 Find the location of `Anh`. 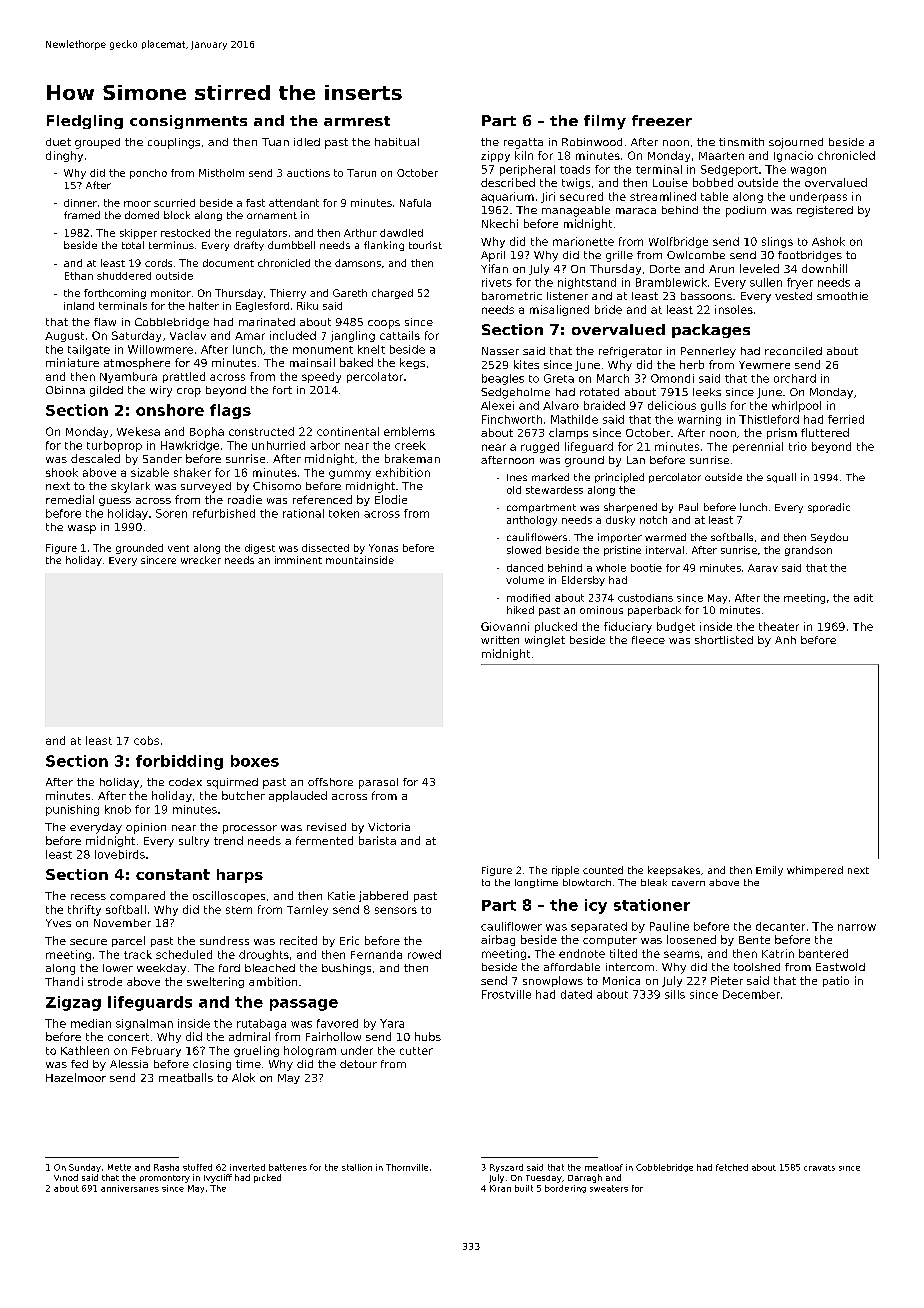

Anh is located at coordinates (785, 640).
